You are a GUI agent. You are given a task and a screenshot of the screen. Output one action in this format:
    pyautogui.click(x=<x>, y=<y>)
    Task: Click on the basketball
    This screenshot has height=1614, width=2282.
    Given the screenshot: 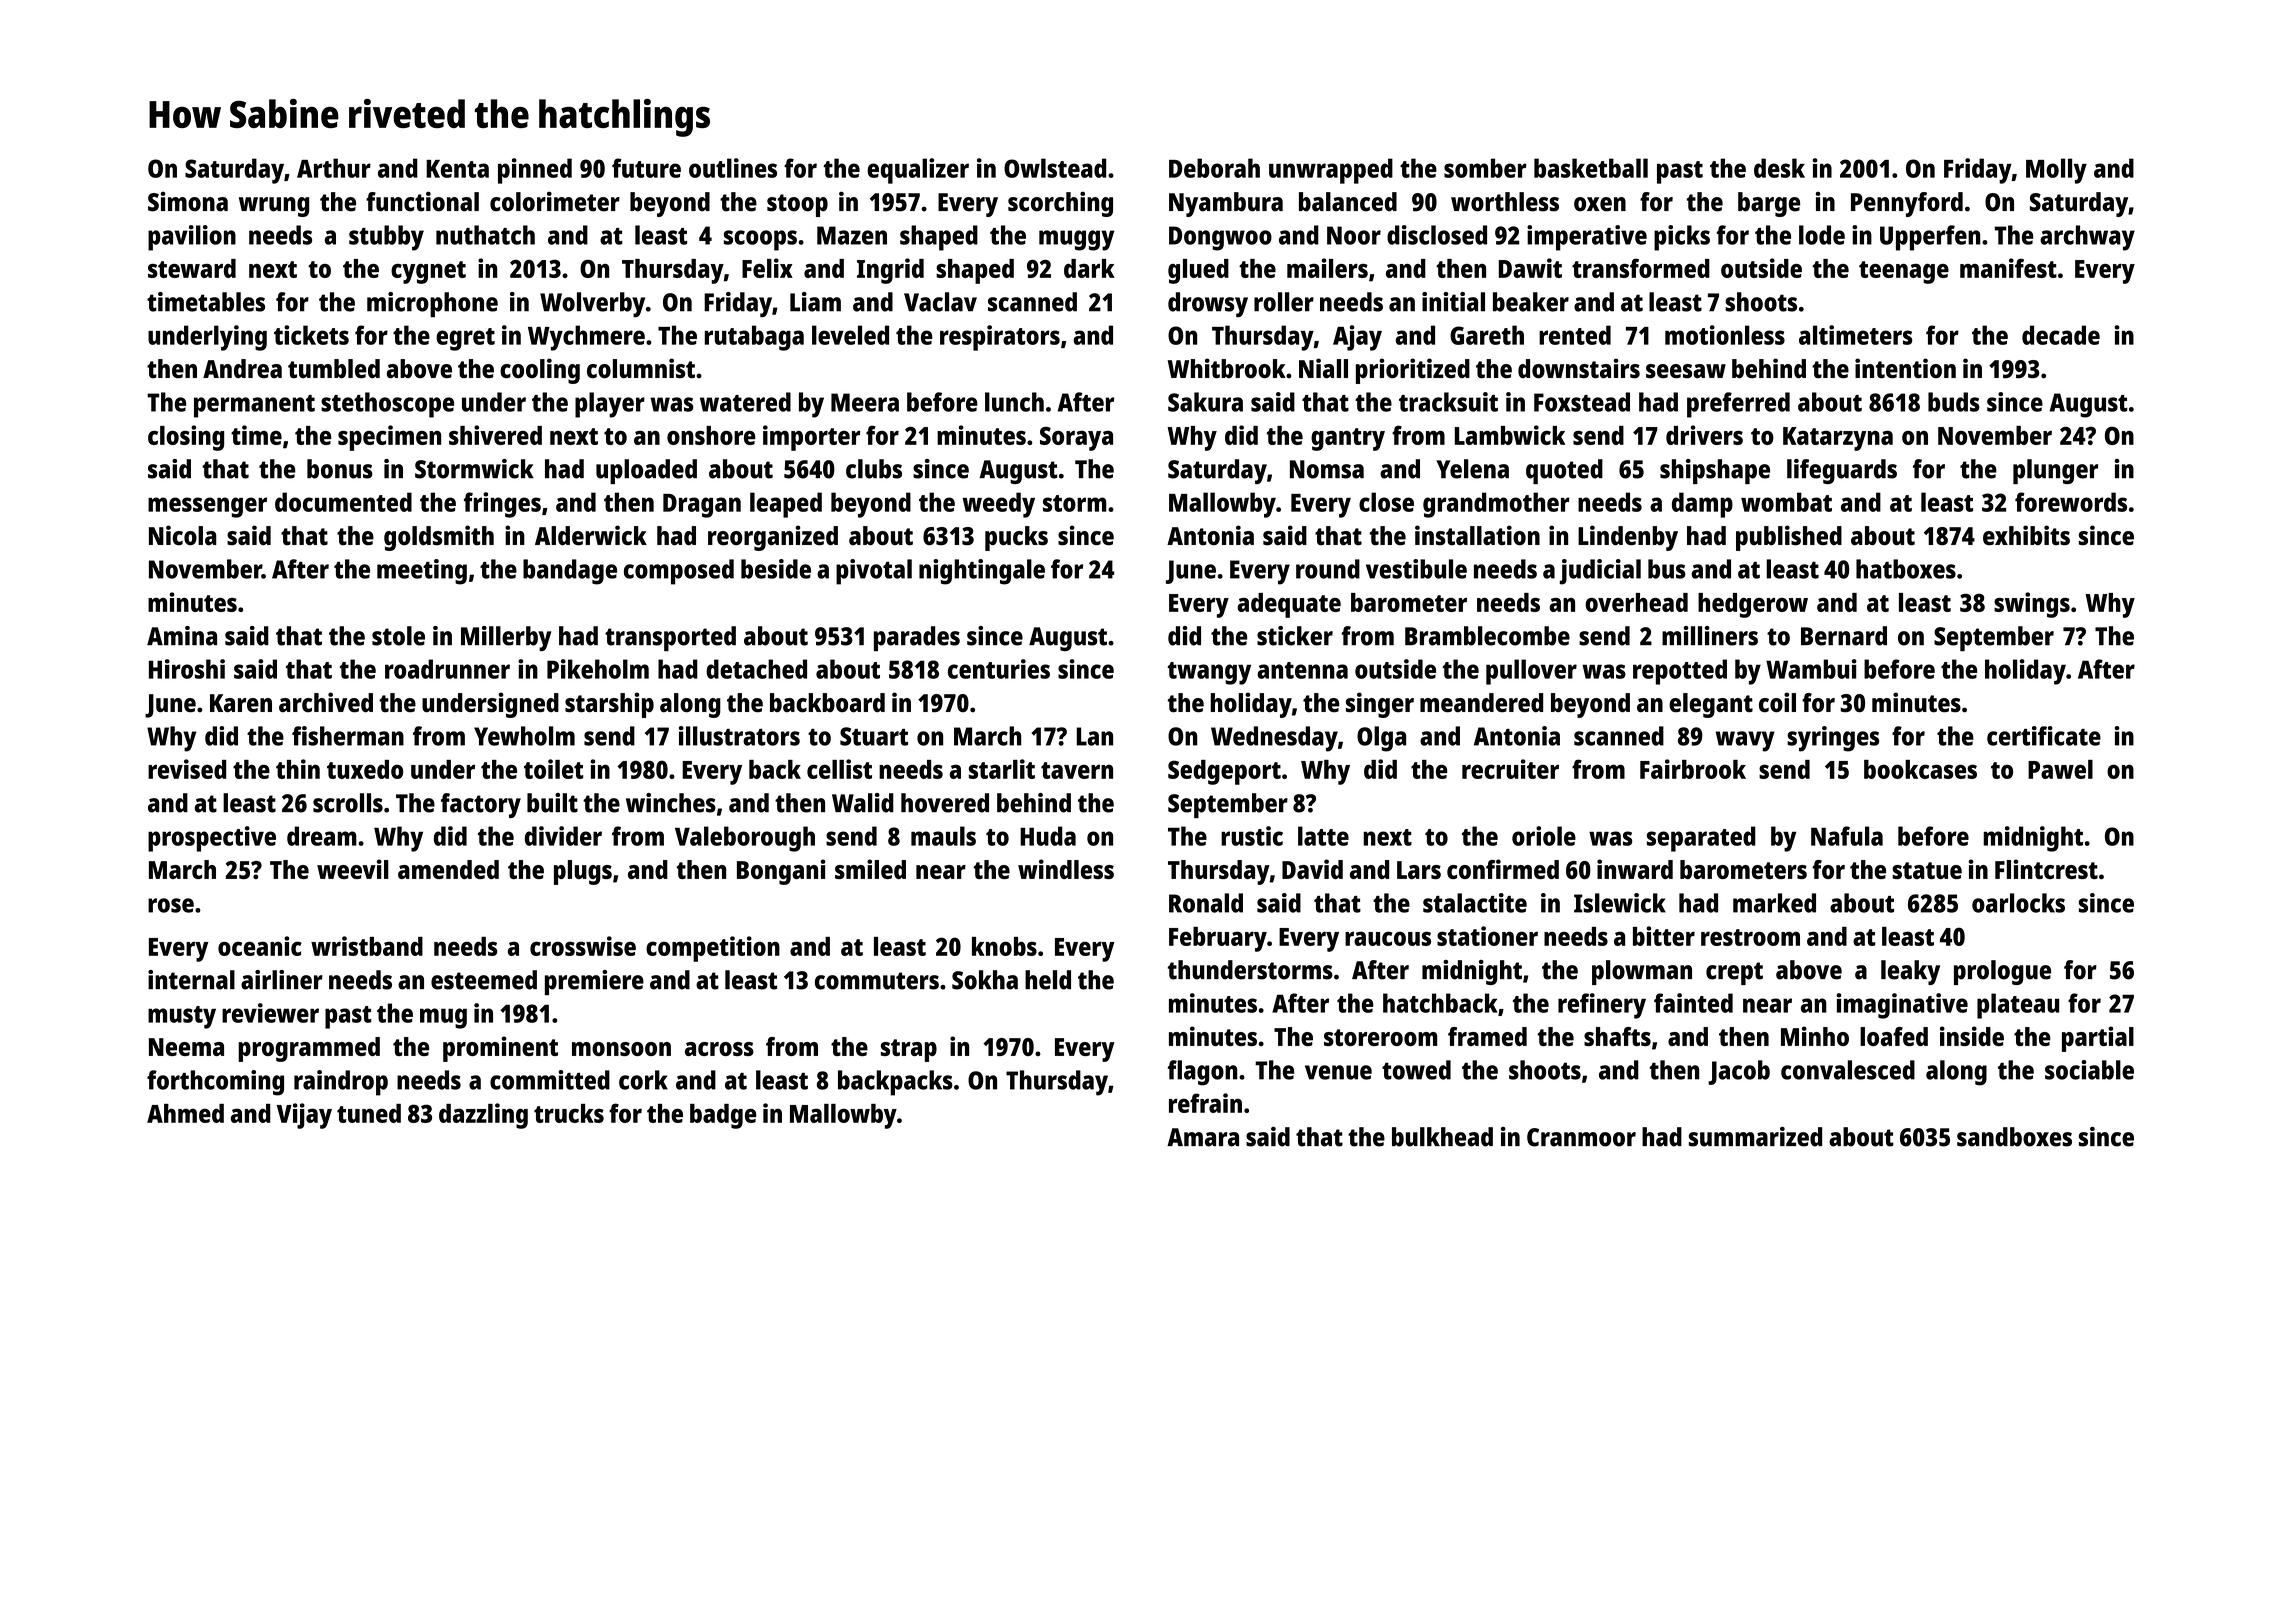 What is the action you would take?
    pyautogui.click(x=1591, y=168)
